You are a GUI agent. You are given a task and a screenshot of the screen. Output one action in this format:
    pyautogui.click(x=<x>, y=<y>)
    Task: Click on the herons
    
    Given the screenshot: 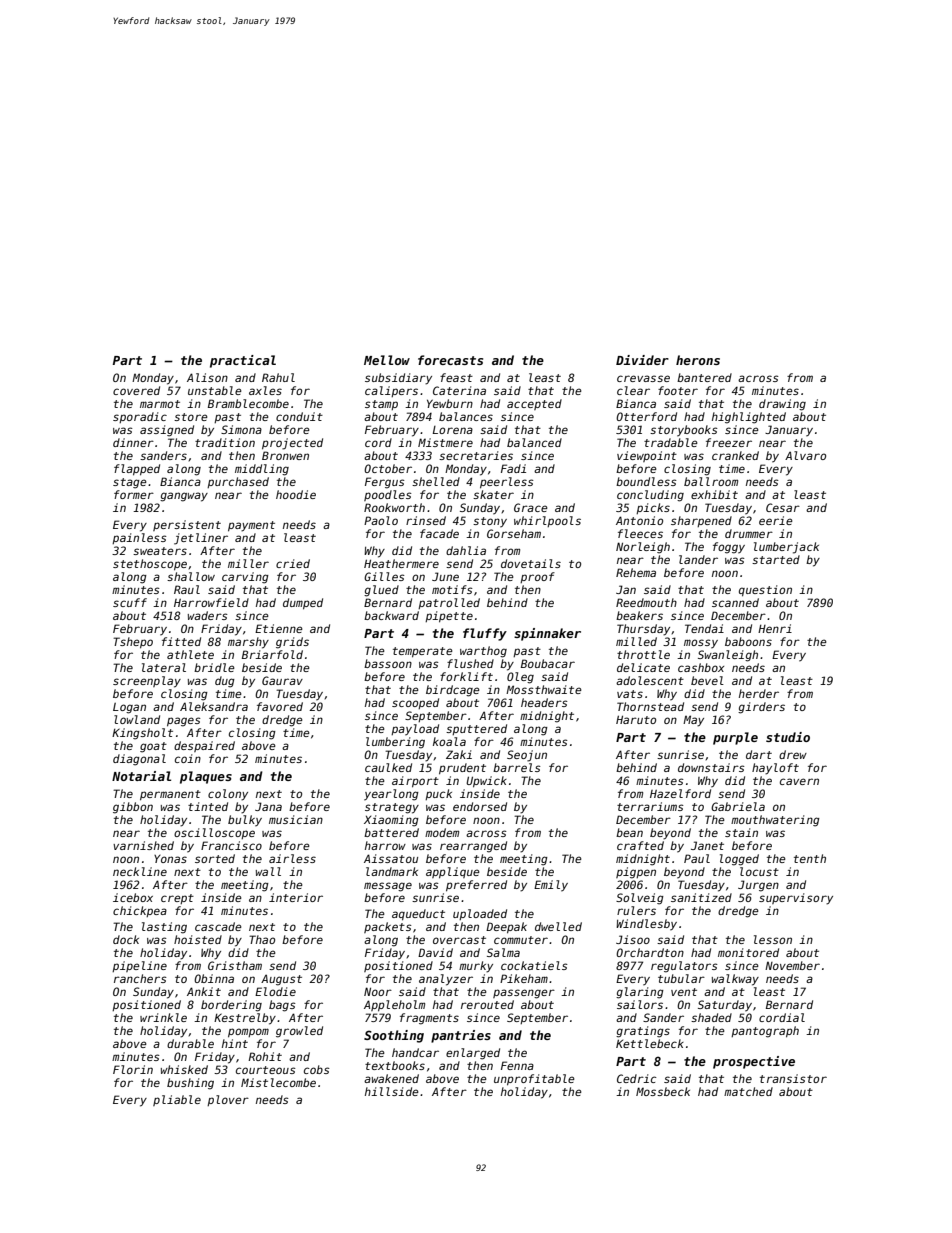 What is the action you would take?
    pyautogui.click(x=698, y=360)
